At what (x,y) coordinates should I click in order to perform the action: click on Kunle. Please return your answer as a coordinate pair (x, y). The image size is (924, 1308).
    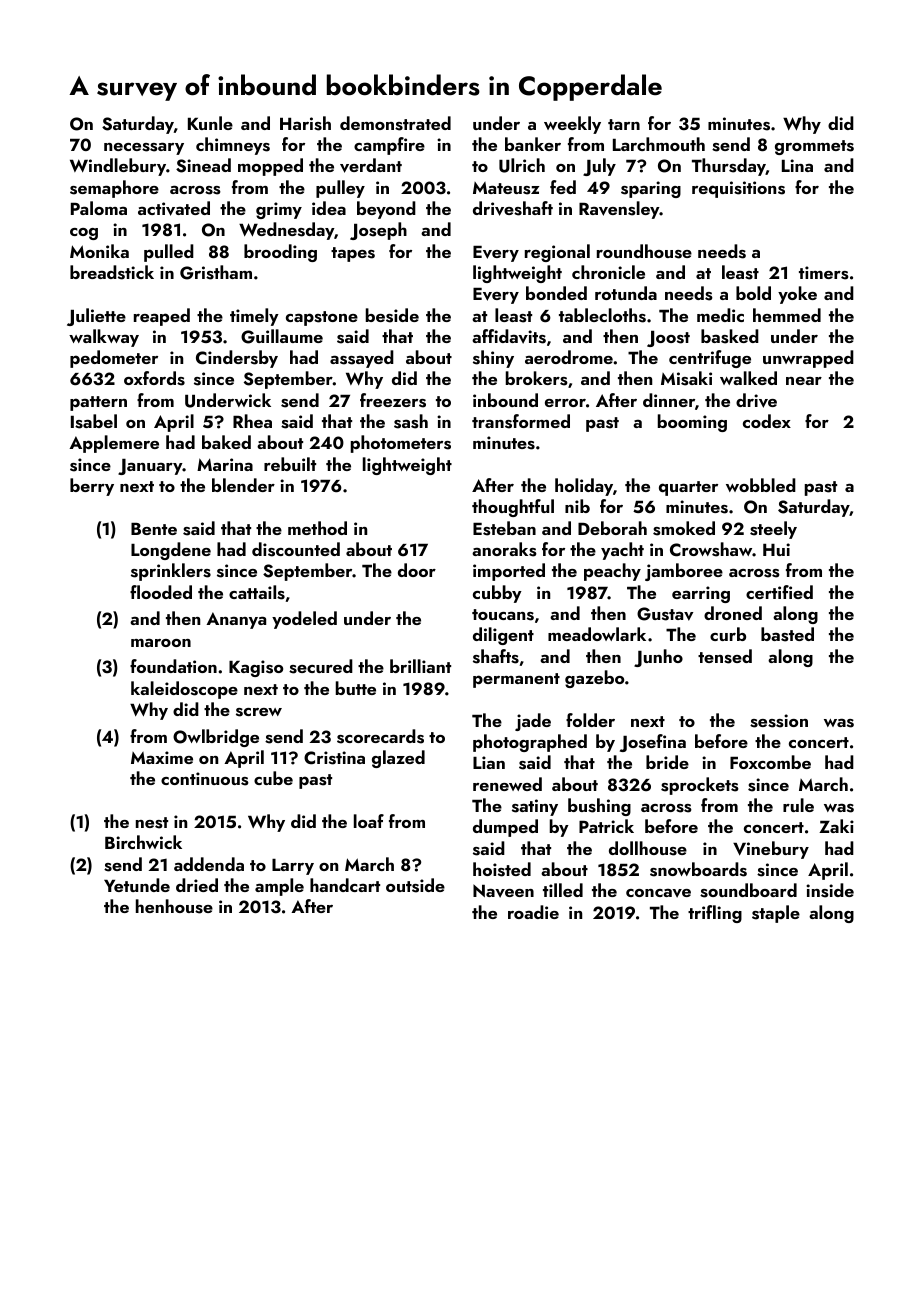
    Looking at the image, I should click on (210, 123).
